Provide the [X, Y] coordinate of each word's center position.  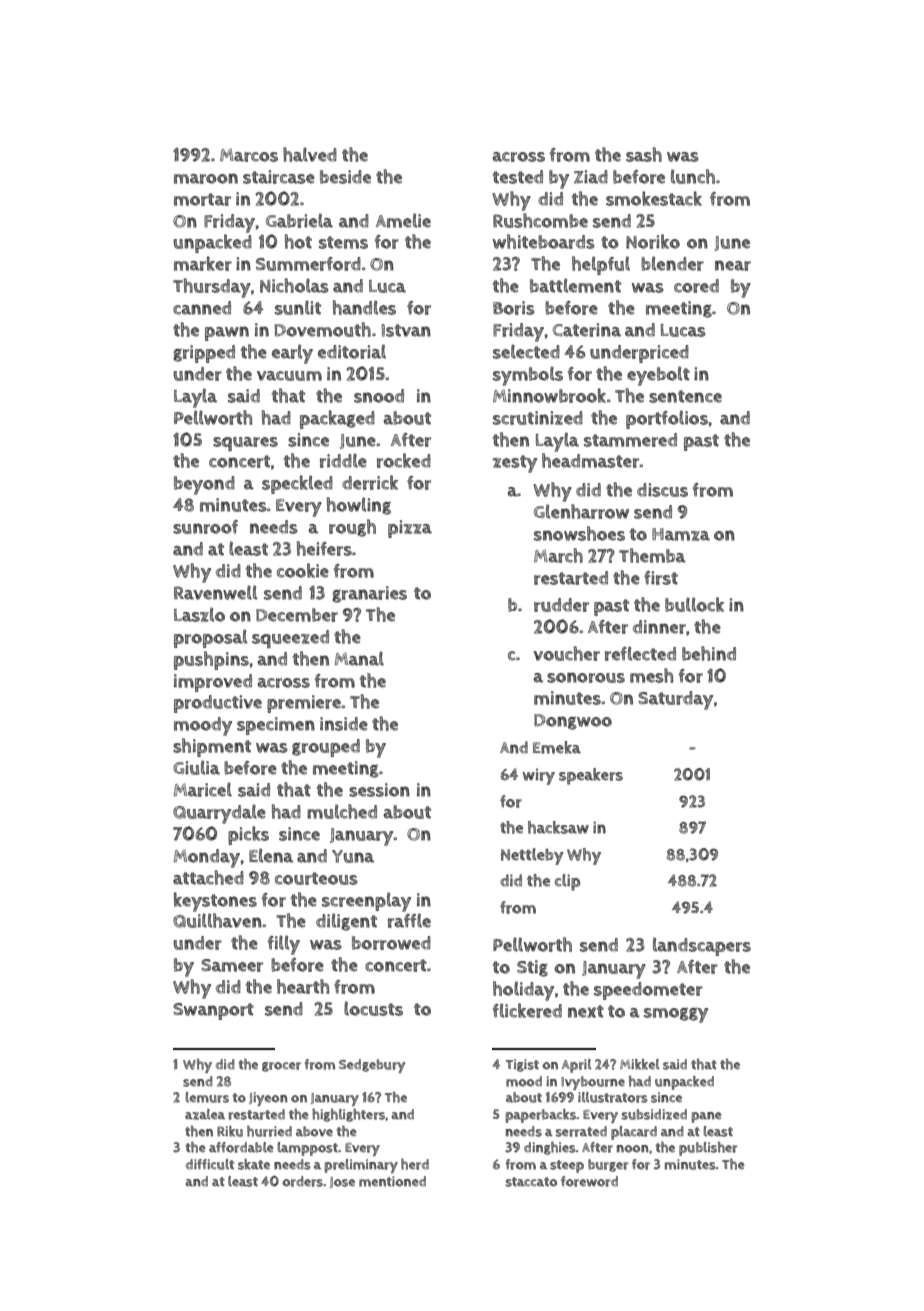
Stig [532, 968]
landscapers [702, 946]
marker [203, 263]
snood [379, 396]
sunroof [205, 527]
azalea [205, 1114]
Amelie [403, 220]
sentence [685, 396]
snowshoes [579, 533]
